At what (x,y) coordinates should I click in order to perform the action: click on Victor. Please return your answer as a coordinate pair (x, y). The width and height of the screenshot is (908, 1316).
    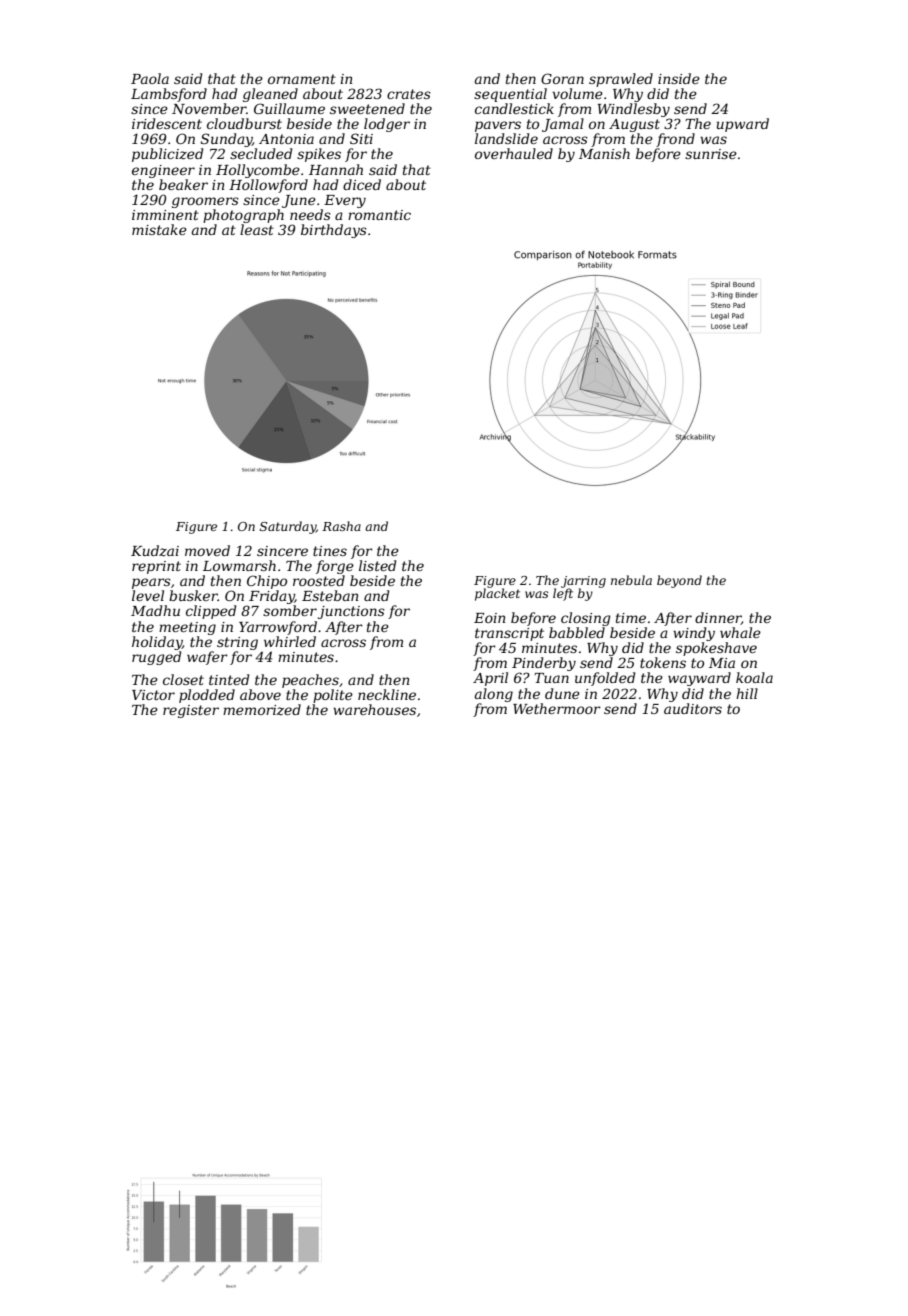
    Looking at the image, I should click on (153, 695).
